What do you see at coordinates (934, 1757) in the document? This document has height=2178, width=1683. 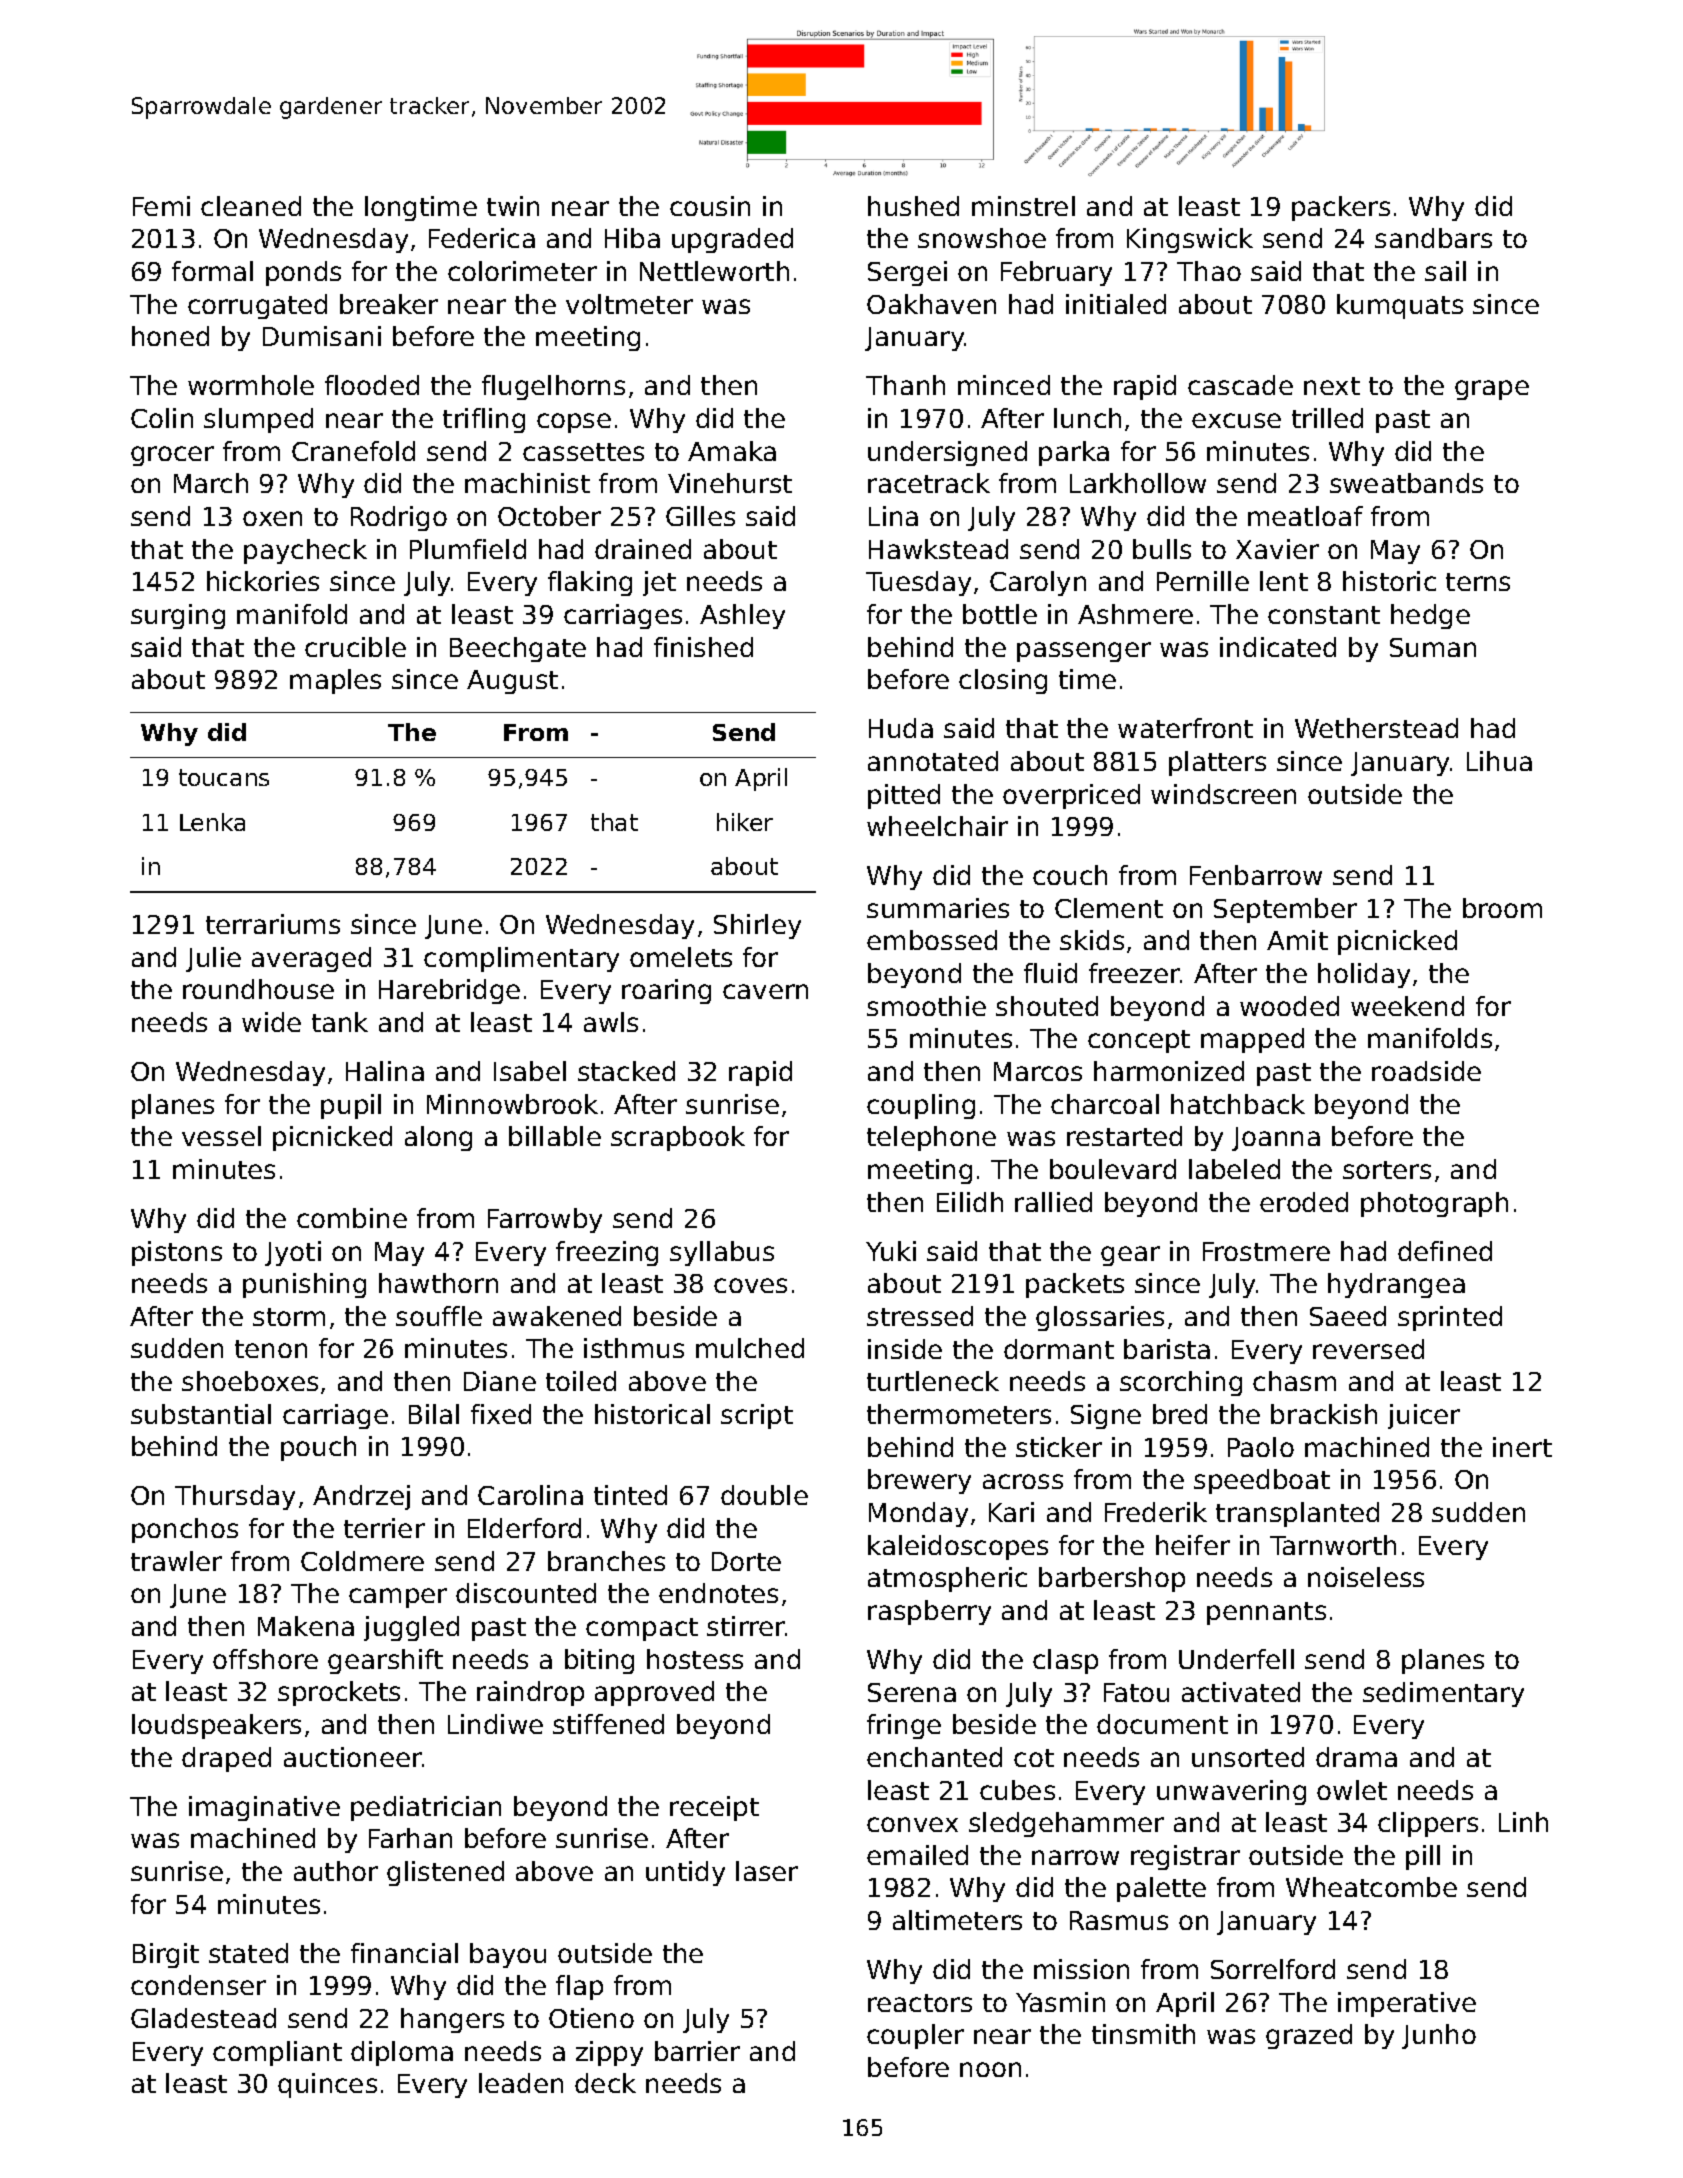 I see `enchanted` at bounding box center [934, 1757].
